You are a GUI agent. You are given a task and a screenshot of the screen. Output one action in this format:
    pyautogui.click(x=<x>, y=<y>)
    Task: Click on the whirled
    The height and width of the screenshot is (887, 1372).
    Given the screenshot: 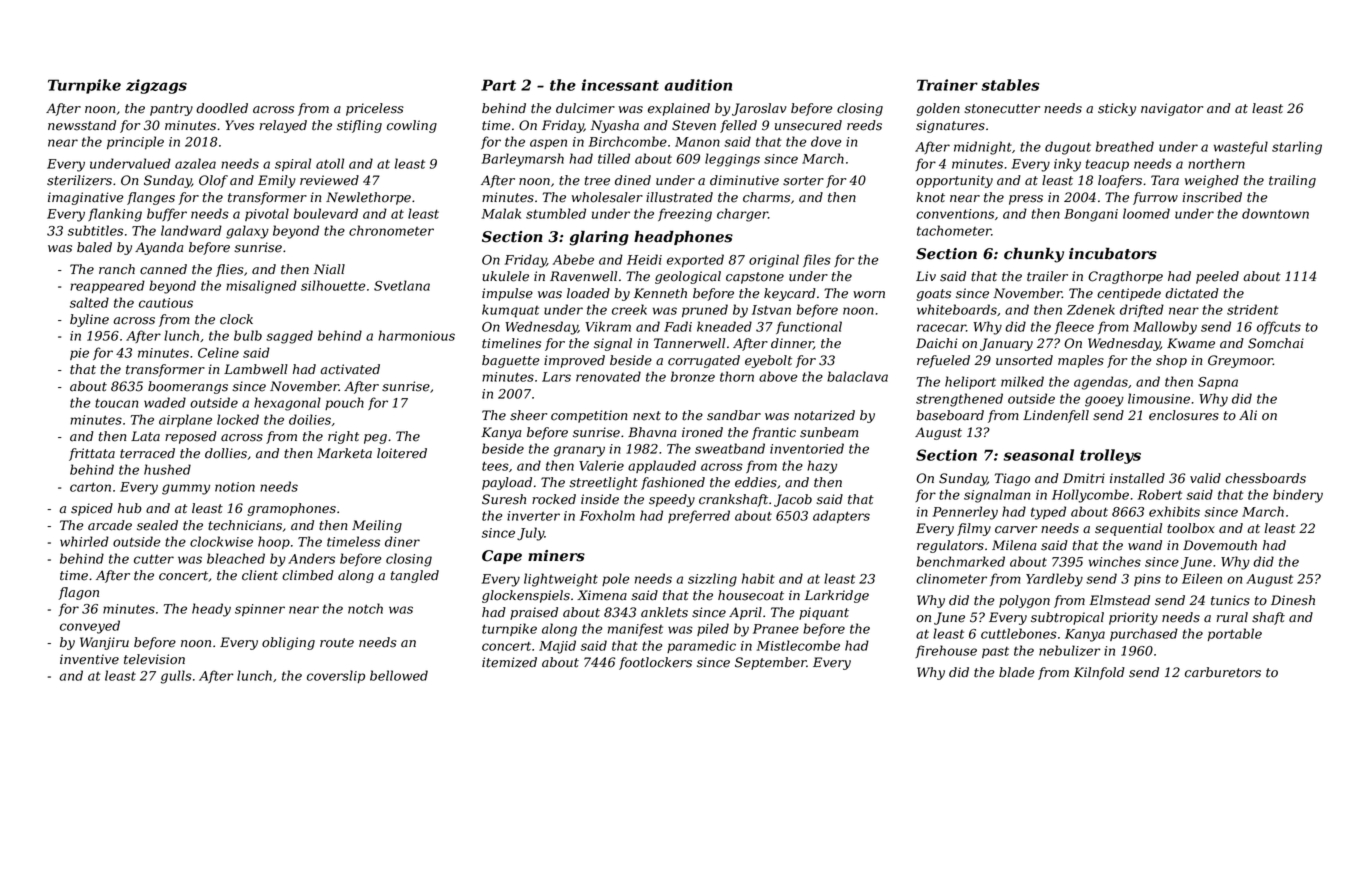 What is the action you would take?
    pyautogui.click(x=84, y=541)
